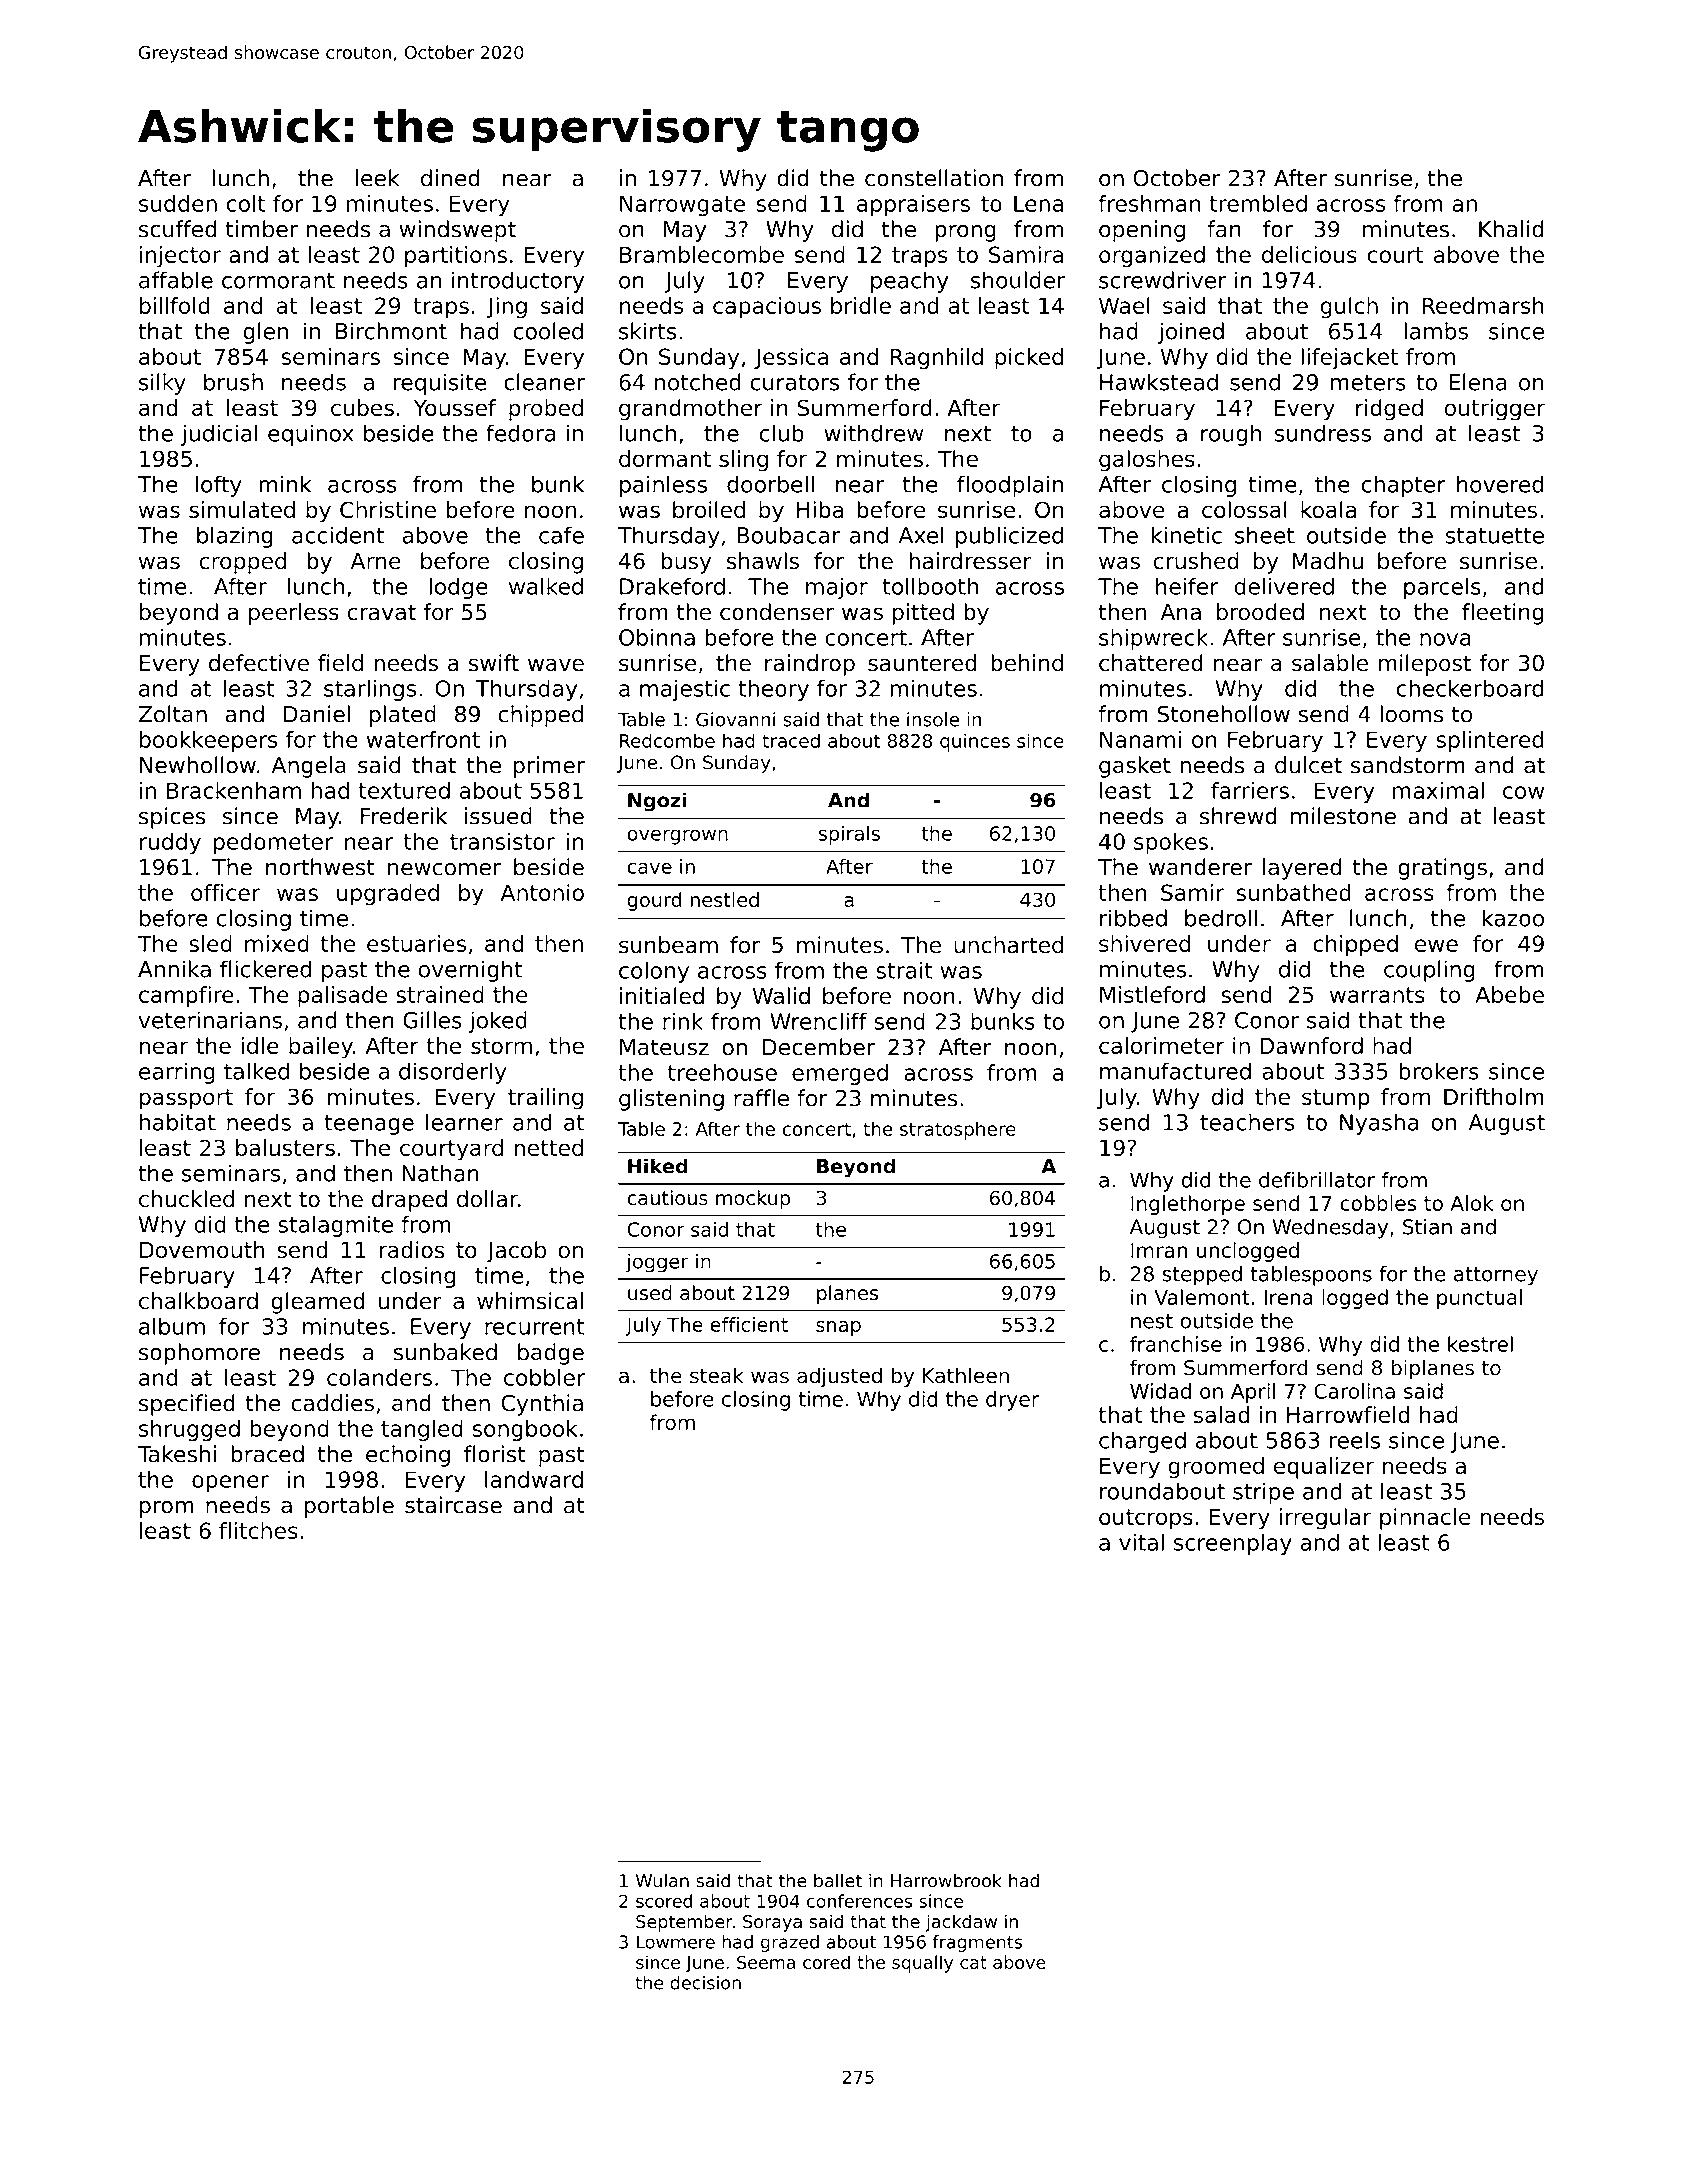  What do you see at coordinates (676, 1942) in the page?
I see `Lowmere` at bounding box center [676, 1942].
